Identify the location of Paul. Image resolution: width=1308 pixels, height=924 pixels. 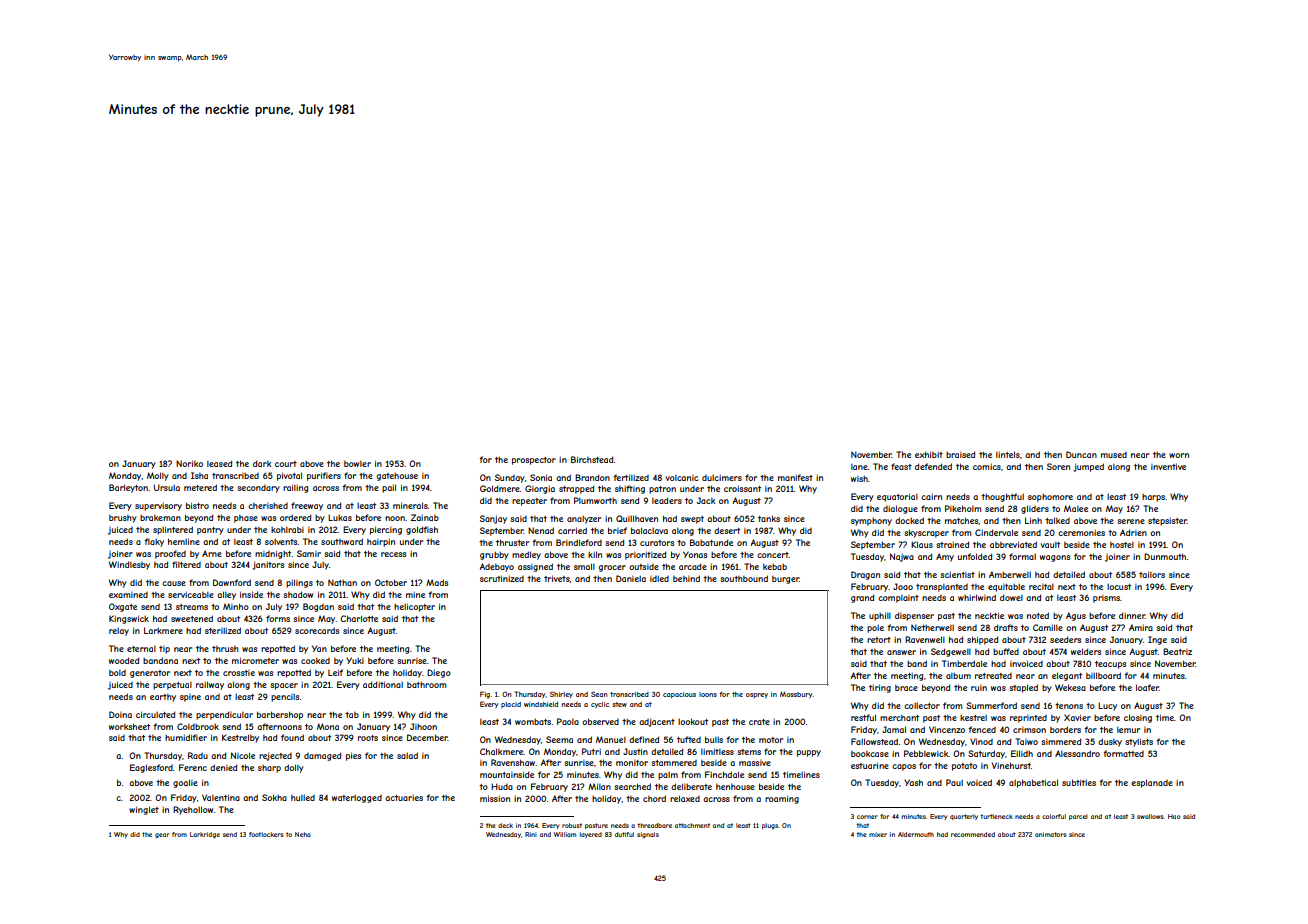
(954, 782).
